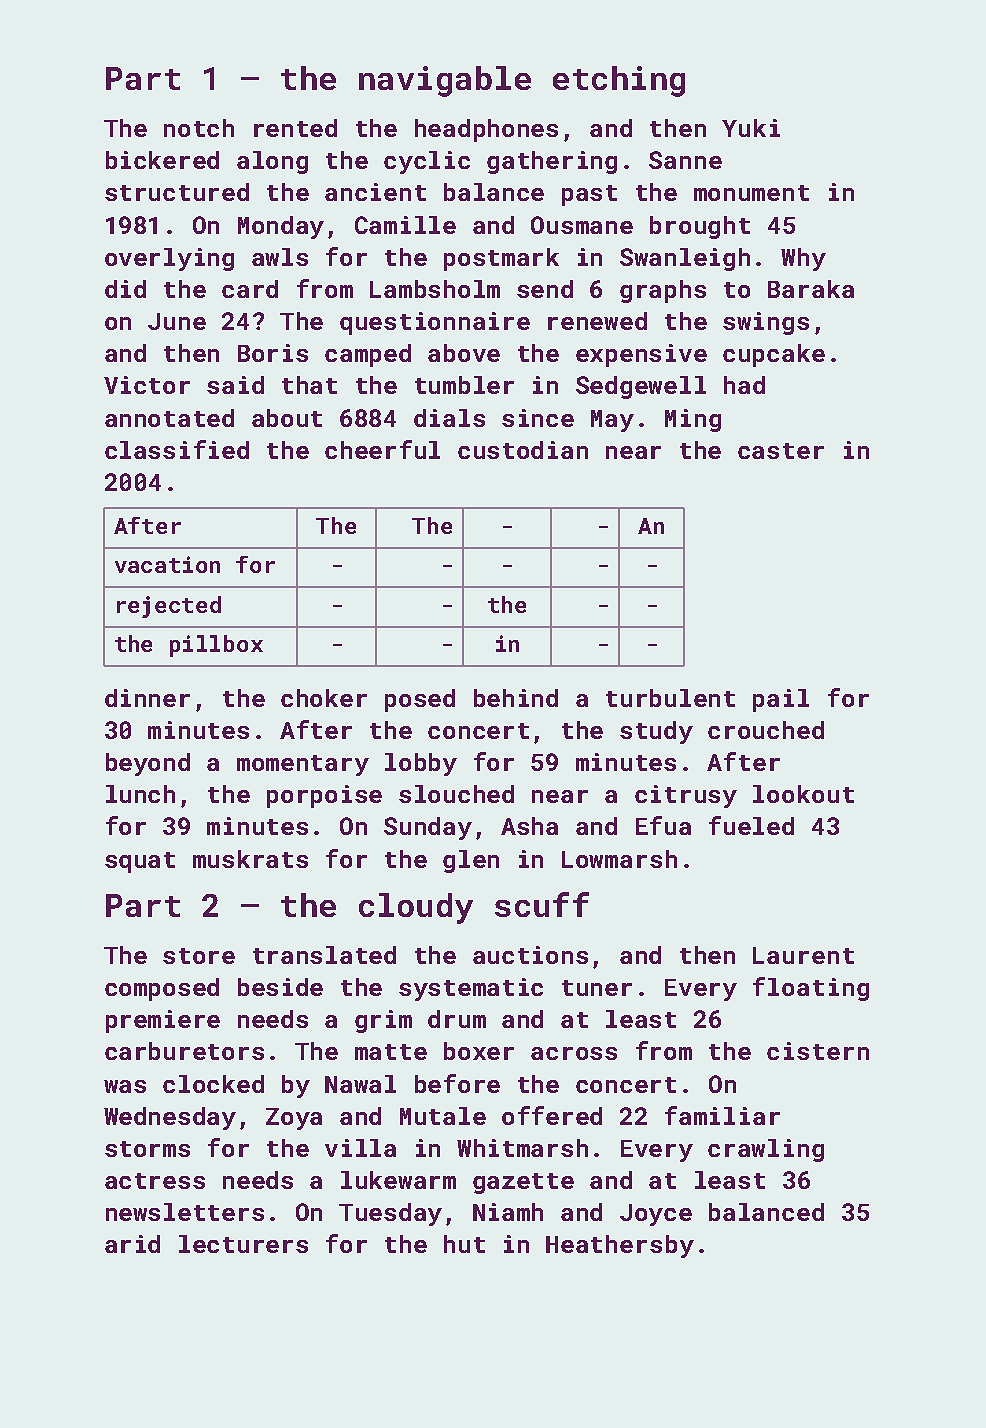  I want to click on structured, so click(177, 192).
